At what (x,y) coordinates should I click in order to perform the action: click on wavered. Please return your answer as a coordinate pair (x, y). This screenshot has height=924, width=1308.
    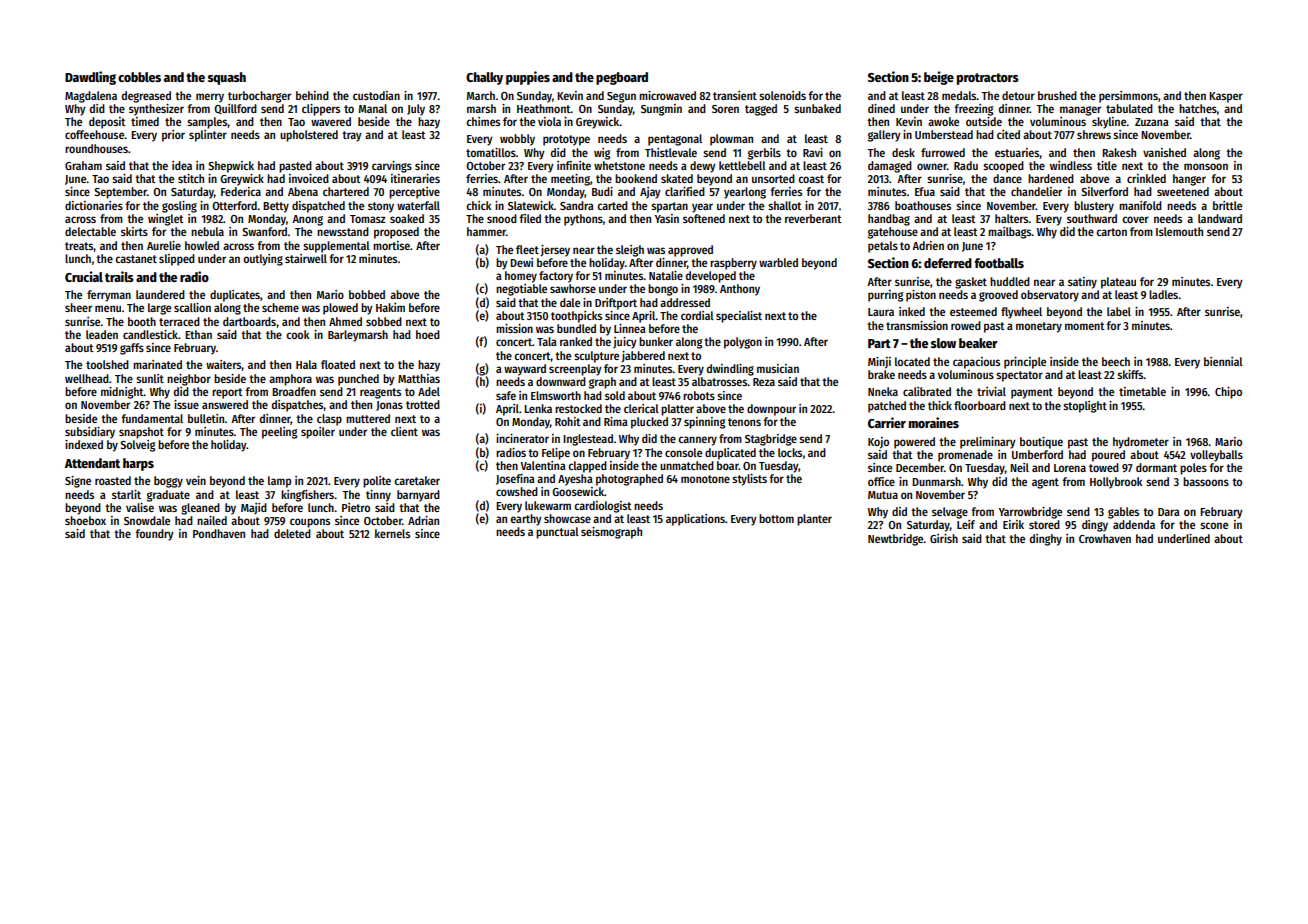
    Looking at the image, I should click on (331, 121).
